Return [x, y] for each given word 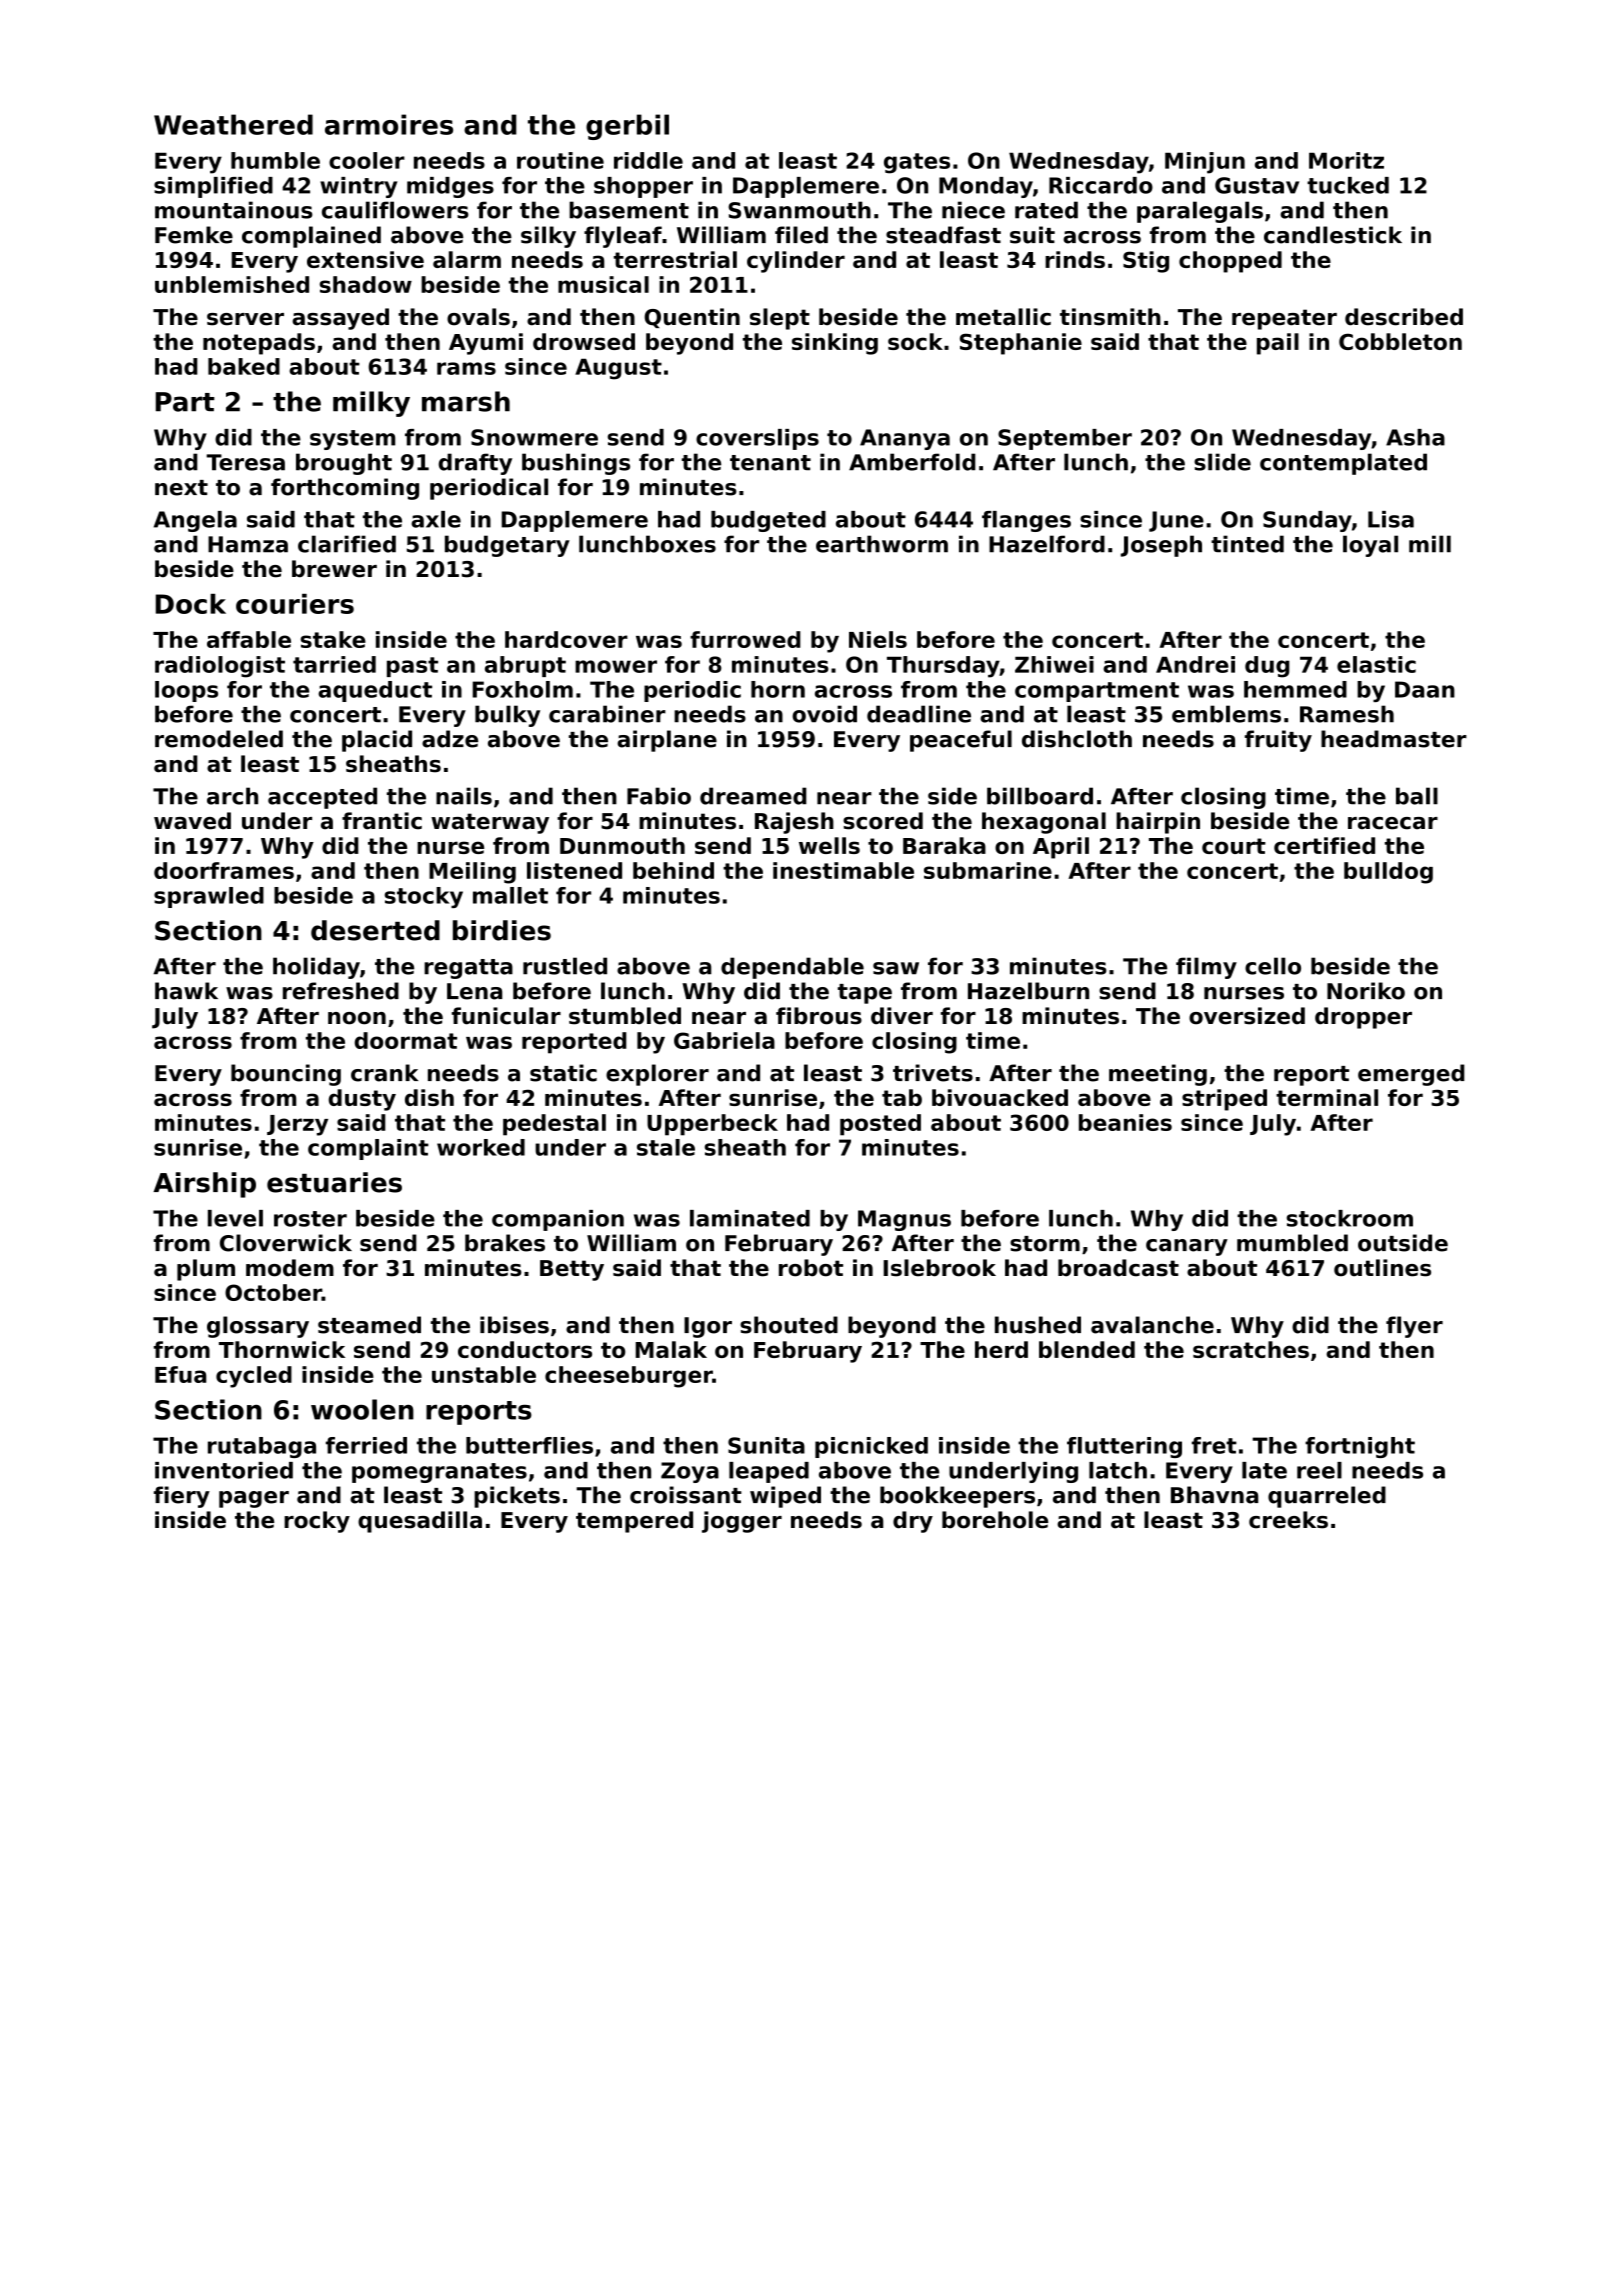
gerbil [627, 127]
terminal [1327, 1097]
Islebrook [939, 1268]
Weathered [233, 124]
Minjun [1205, 163]
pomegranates [439, 1473]
